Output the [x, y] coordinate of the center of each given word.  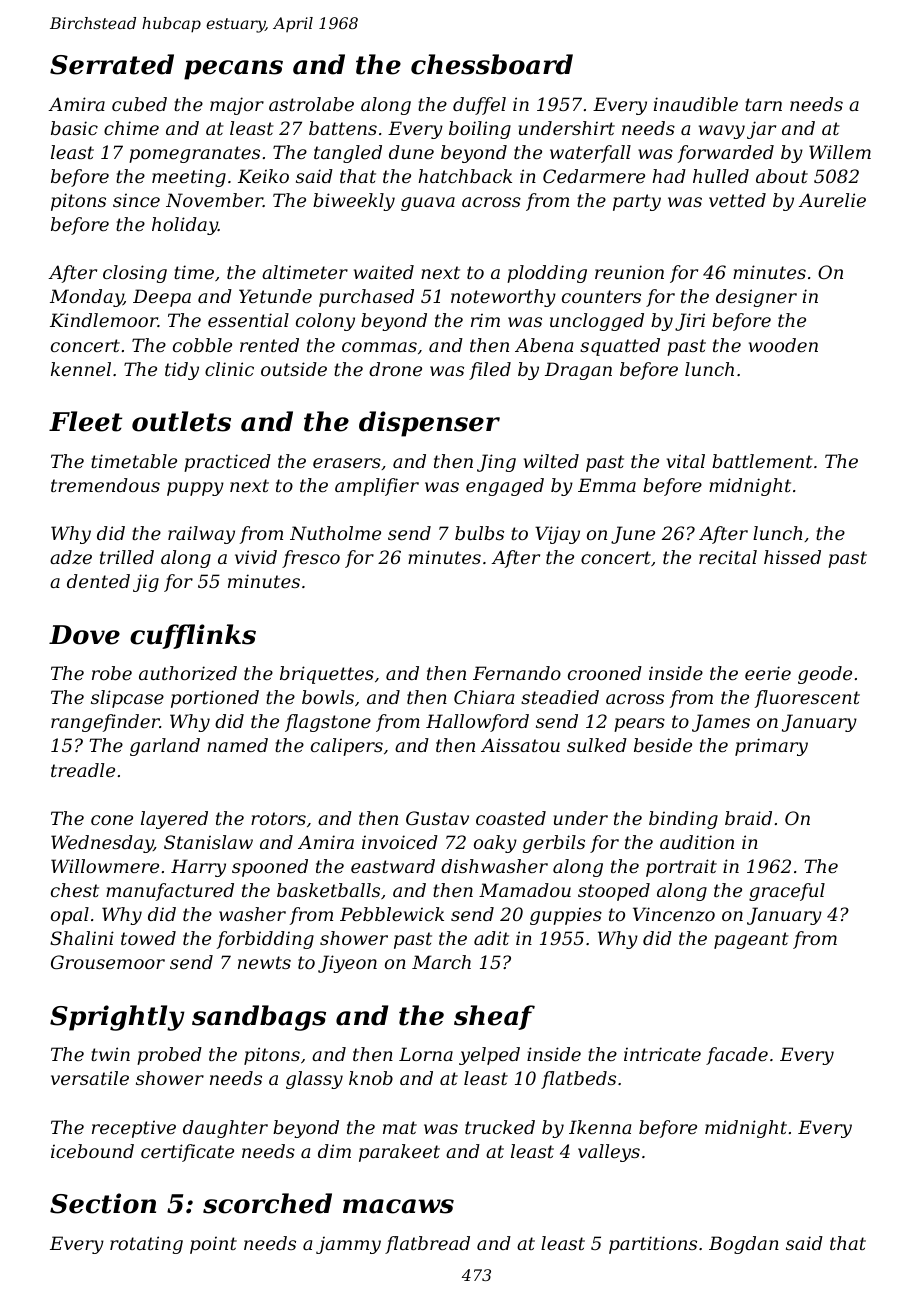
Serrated [112, 64]
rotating [146, 1245]
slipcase [127, 699]
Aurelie [832, 200]
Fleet [85, 421]
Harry [198, 868]
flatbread [427, 1245]
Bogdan [744, 1245]
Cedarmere [594, 176]
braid [748, 818]
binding [683, 820]
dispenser [429, 424]
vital [686, 461]
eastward [393, 866]
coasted [511, 818]
